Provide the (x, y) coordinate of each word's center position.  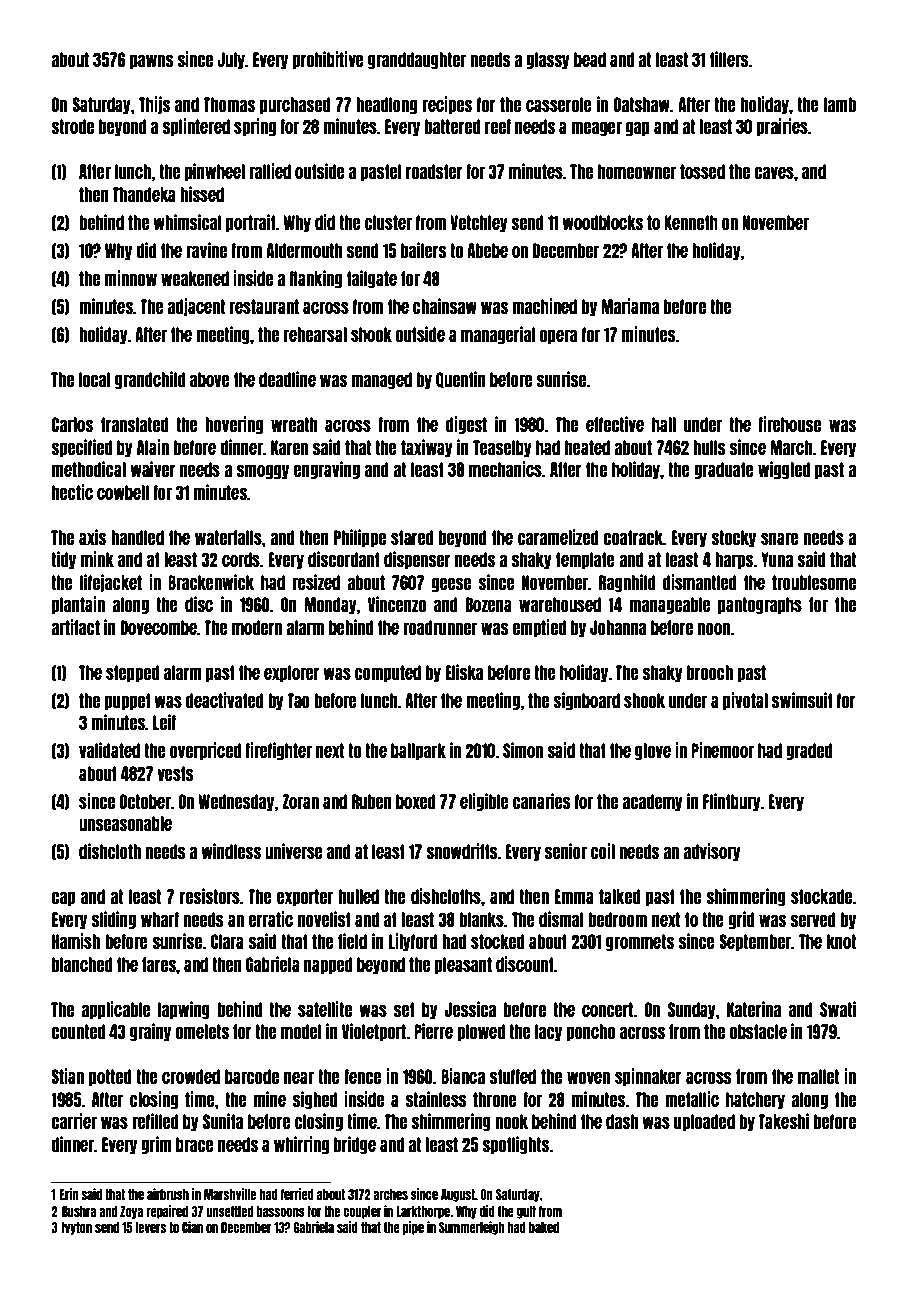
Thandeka (144, 194)
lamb (840, 104)
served (813, 919)
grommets (640, 942)
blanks (482, 919)
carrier (74, 1121)
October (145, 801)
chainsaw (445, 306)
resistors (210, 896)
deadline (287, 379)
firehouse (789, 424)
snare (780, 538)
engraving (327, 470)
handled (137, 537)
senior (566, 851)
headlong (386, 105)
